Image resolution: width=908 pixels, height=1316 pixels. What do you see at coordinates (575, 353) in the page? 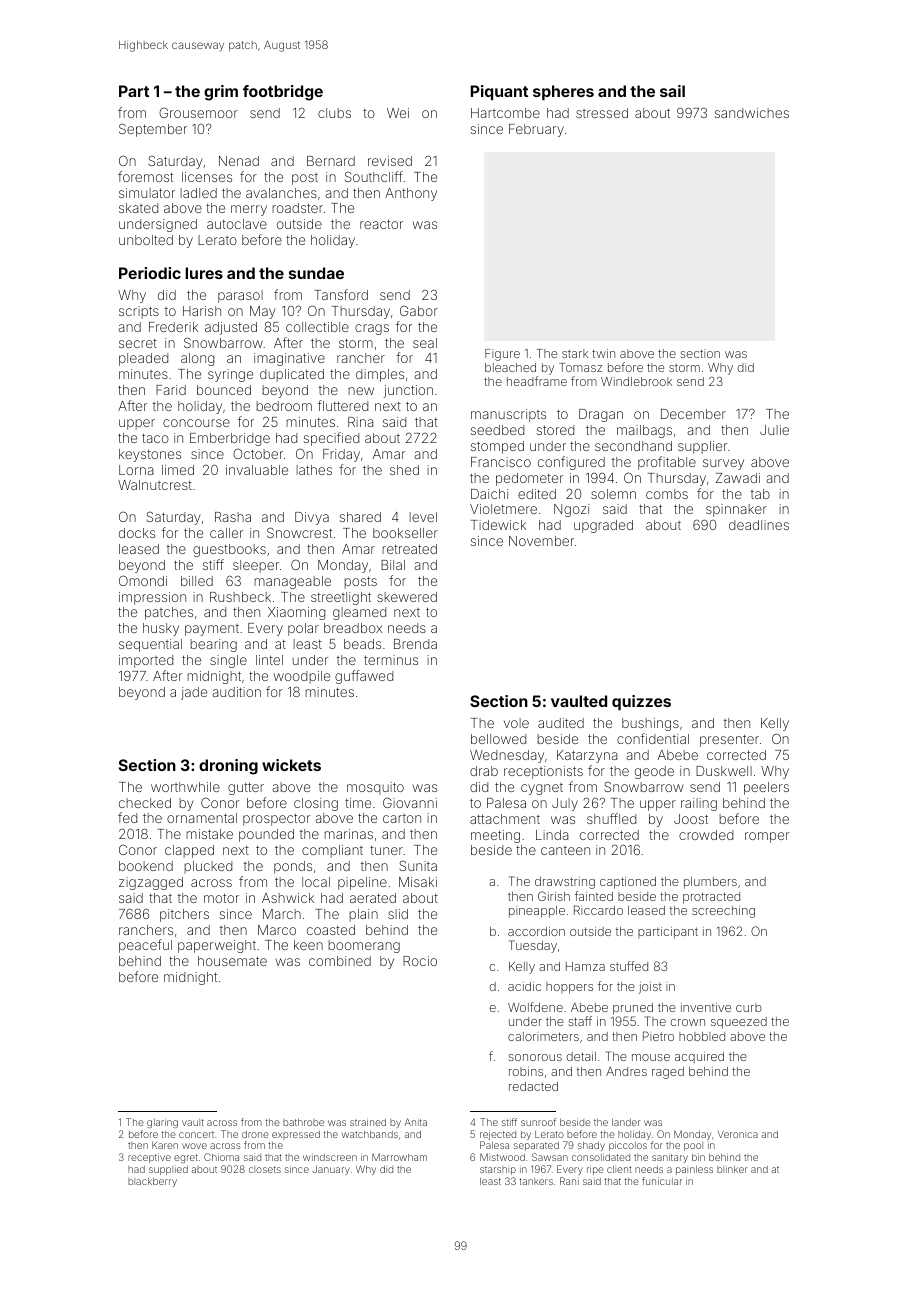
I see `stark` at bounding box center [575, 353].
